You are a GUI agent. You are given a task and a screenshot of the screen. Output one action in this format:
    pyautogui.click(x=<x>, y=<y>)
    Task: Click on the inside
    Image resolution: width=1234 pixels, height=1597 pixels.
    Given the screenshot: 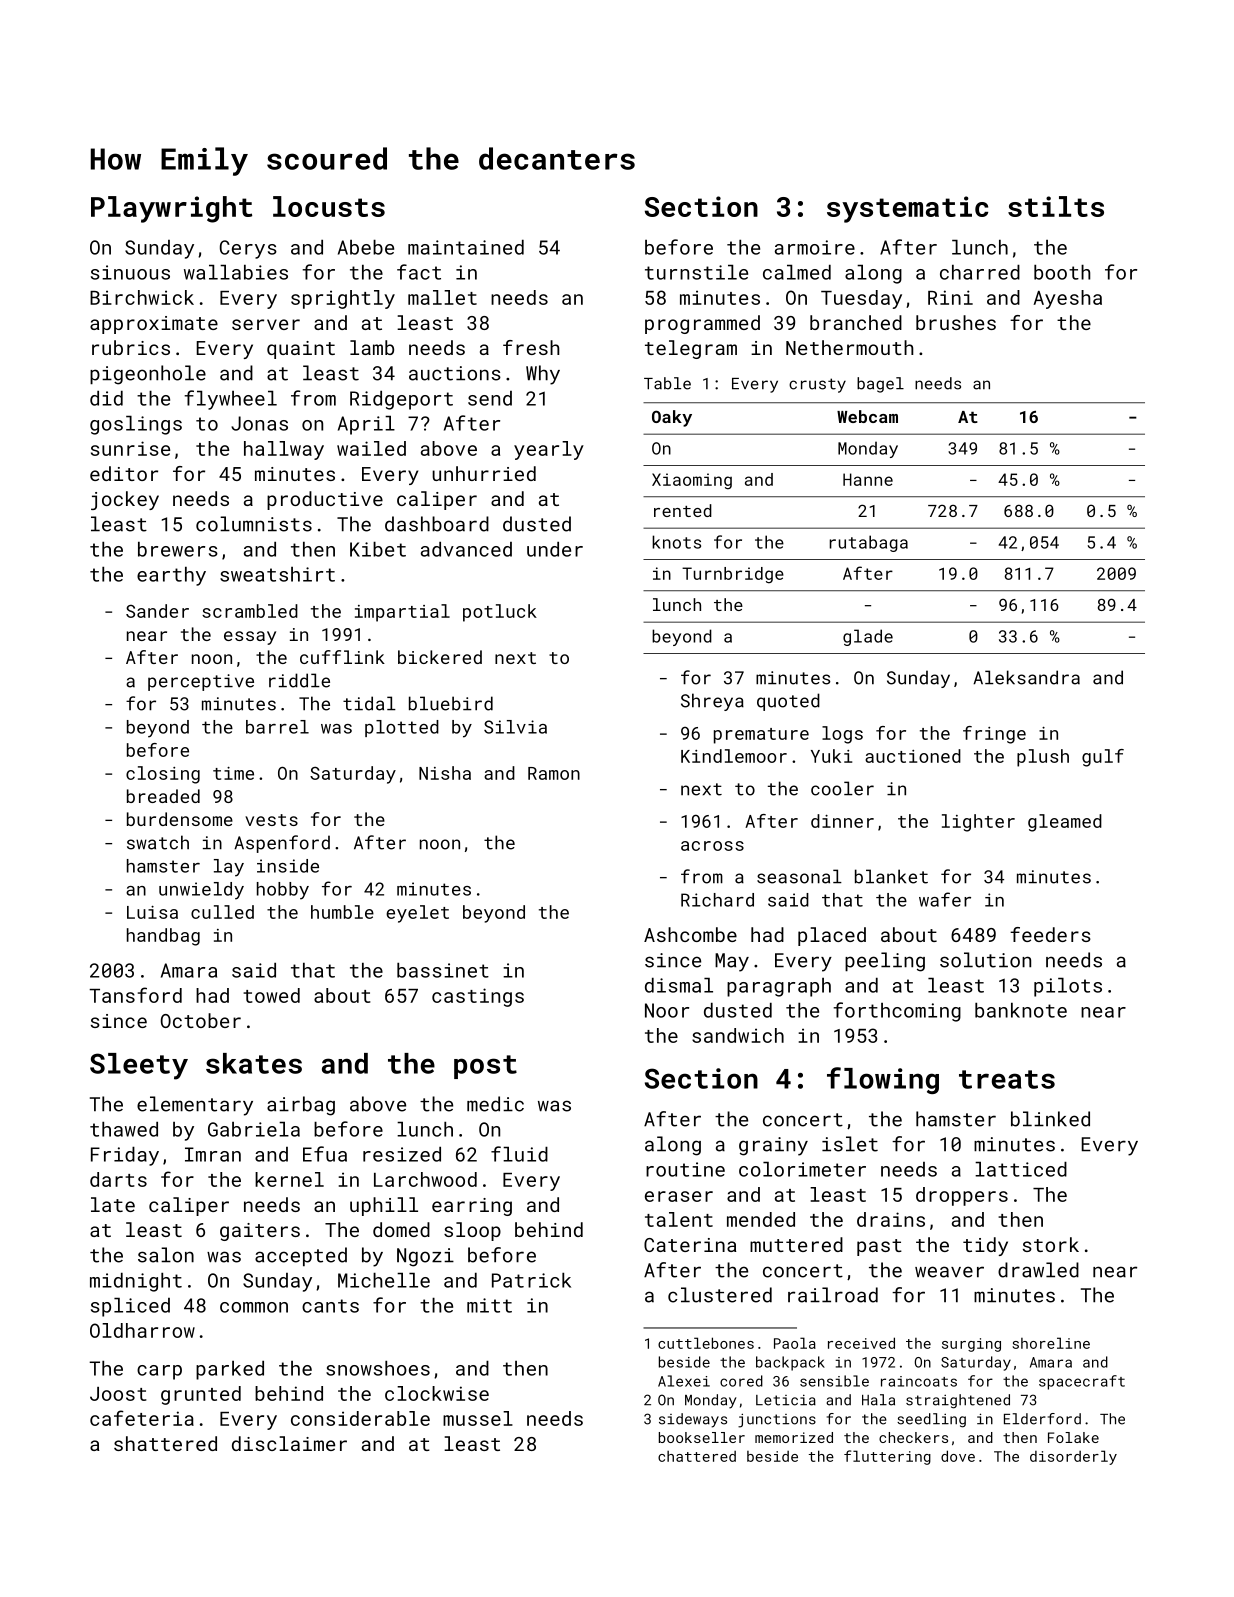 What is the action you would take?
    pyautogui.click(x=288, y=866)
